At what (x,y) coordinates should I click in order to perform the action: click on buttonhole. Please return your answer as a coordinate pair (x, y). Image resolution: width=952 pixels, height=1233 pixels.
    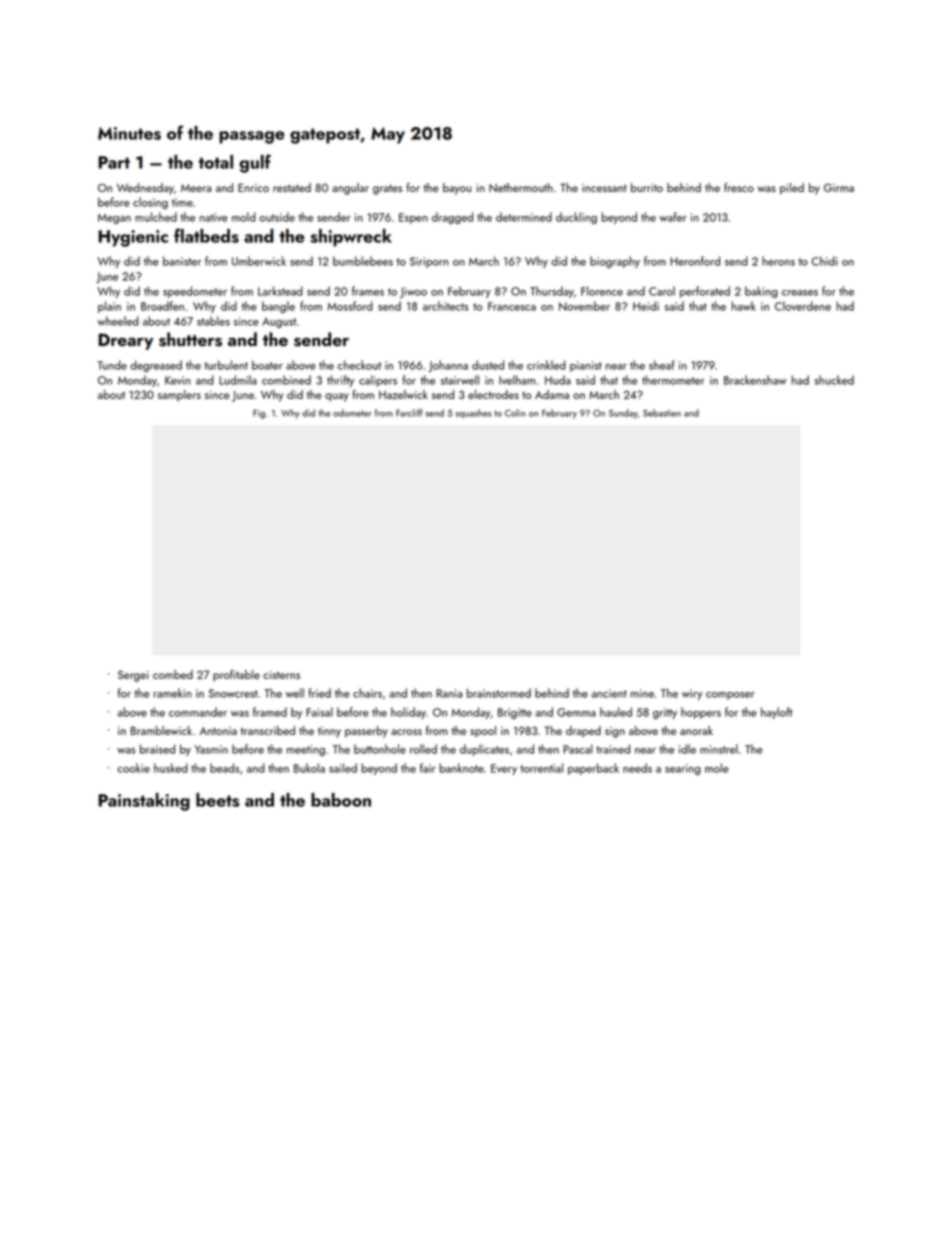
    Looking at the image, I should click on (380, 749).
